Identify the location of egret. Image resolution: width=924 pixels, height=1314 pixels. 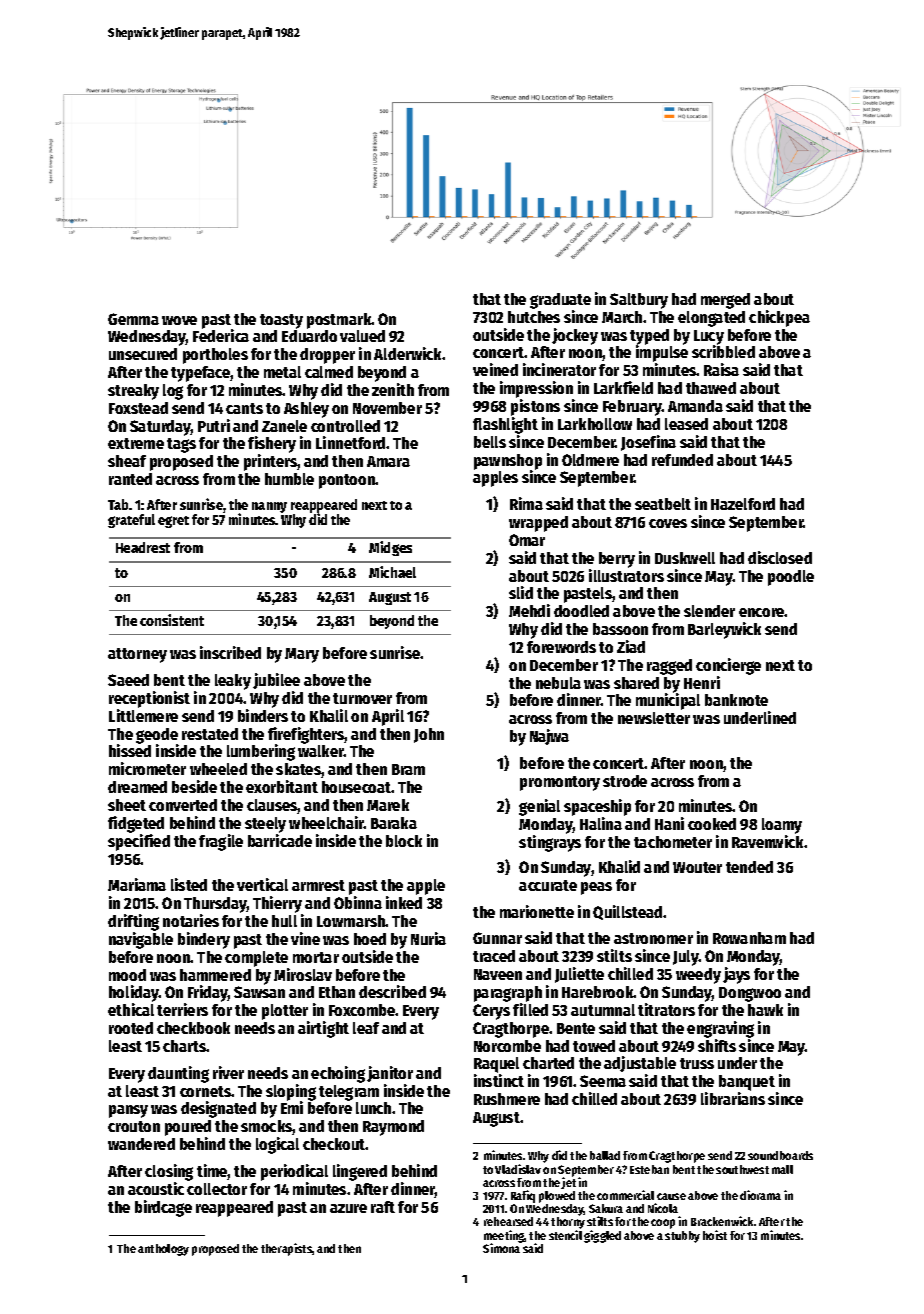
(173, 522).
